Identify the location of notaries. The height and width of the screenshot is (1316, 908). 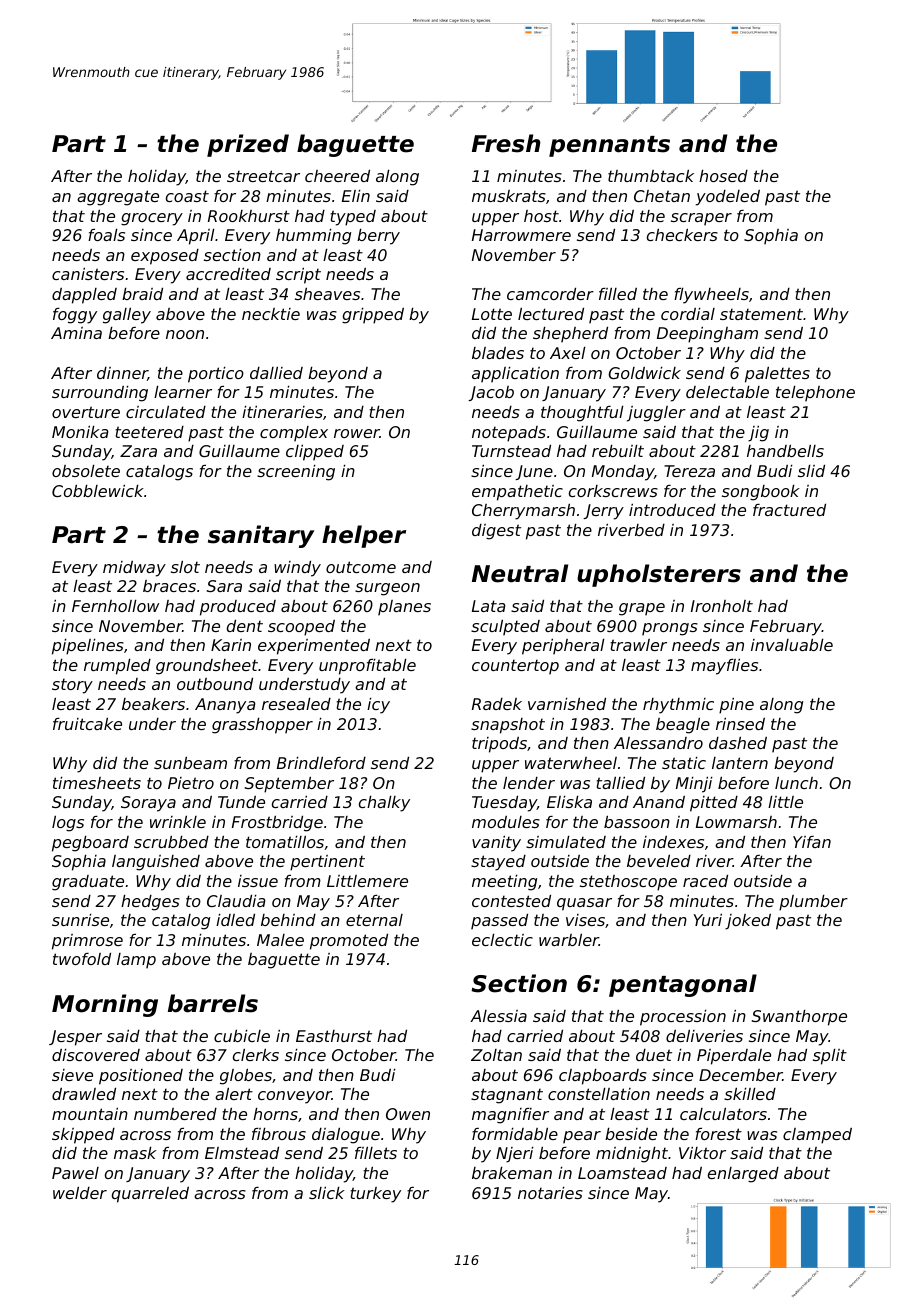
(550, 1193).
